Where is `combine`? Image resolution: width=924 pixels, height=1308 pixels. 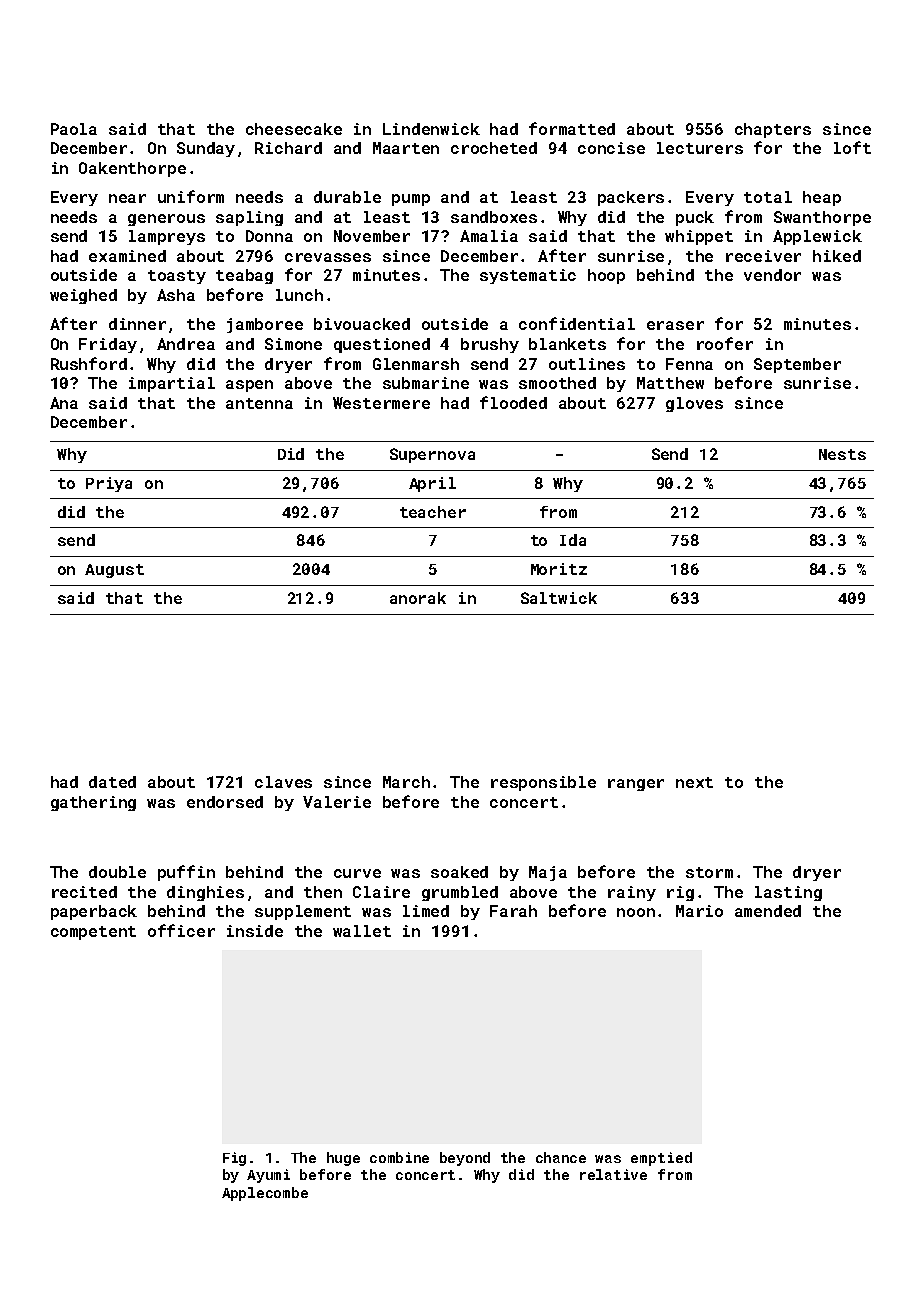
combine is located at coordinates (399, 1157).
